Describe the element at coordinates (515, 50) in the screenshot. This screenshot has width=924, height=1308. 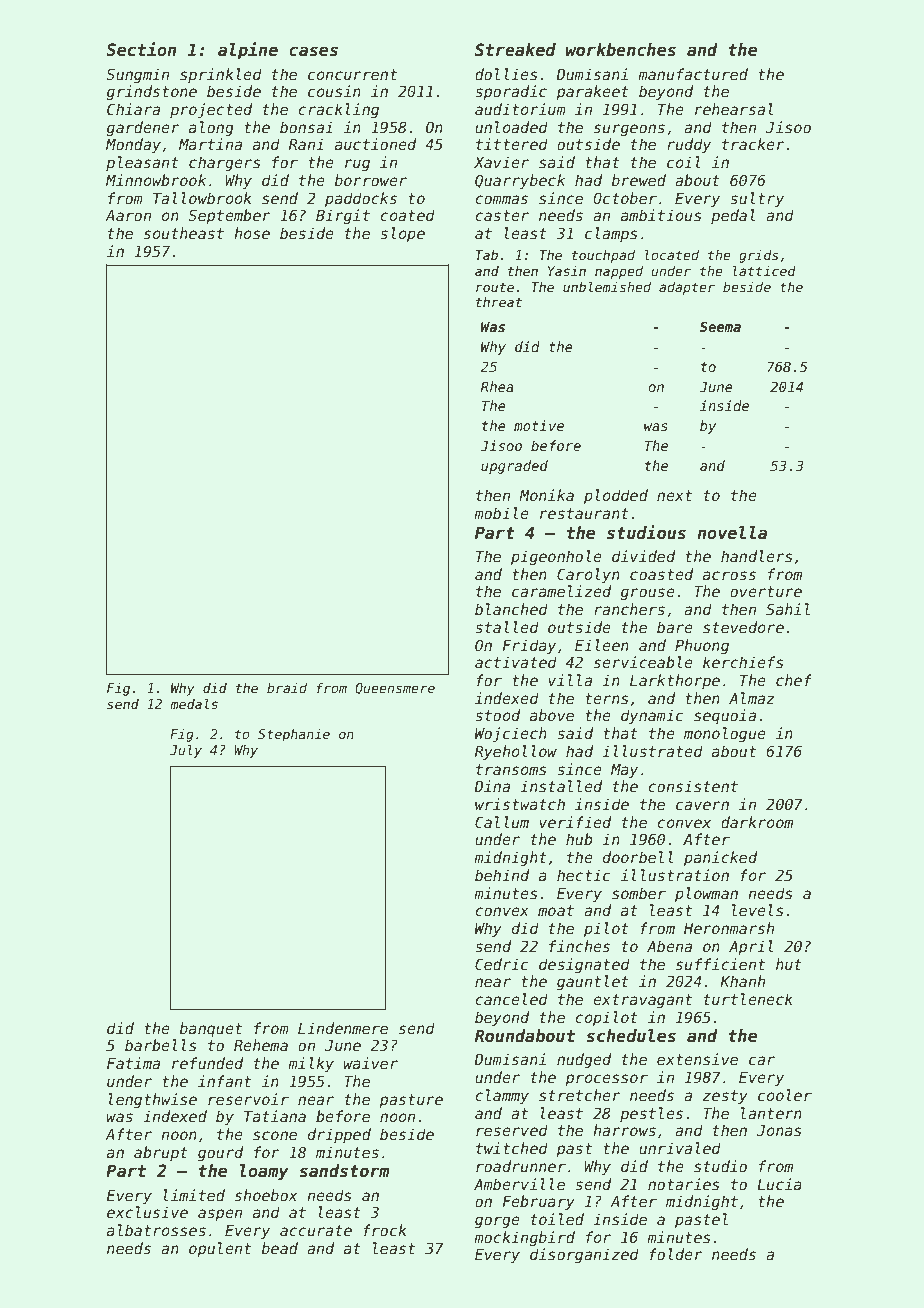
I see `Streaked` at that location.
